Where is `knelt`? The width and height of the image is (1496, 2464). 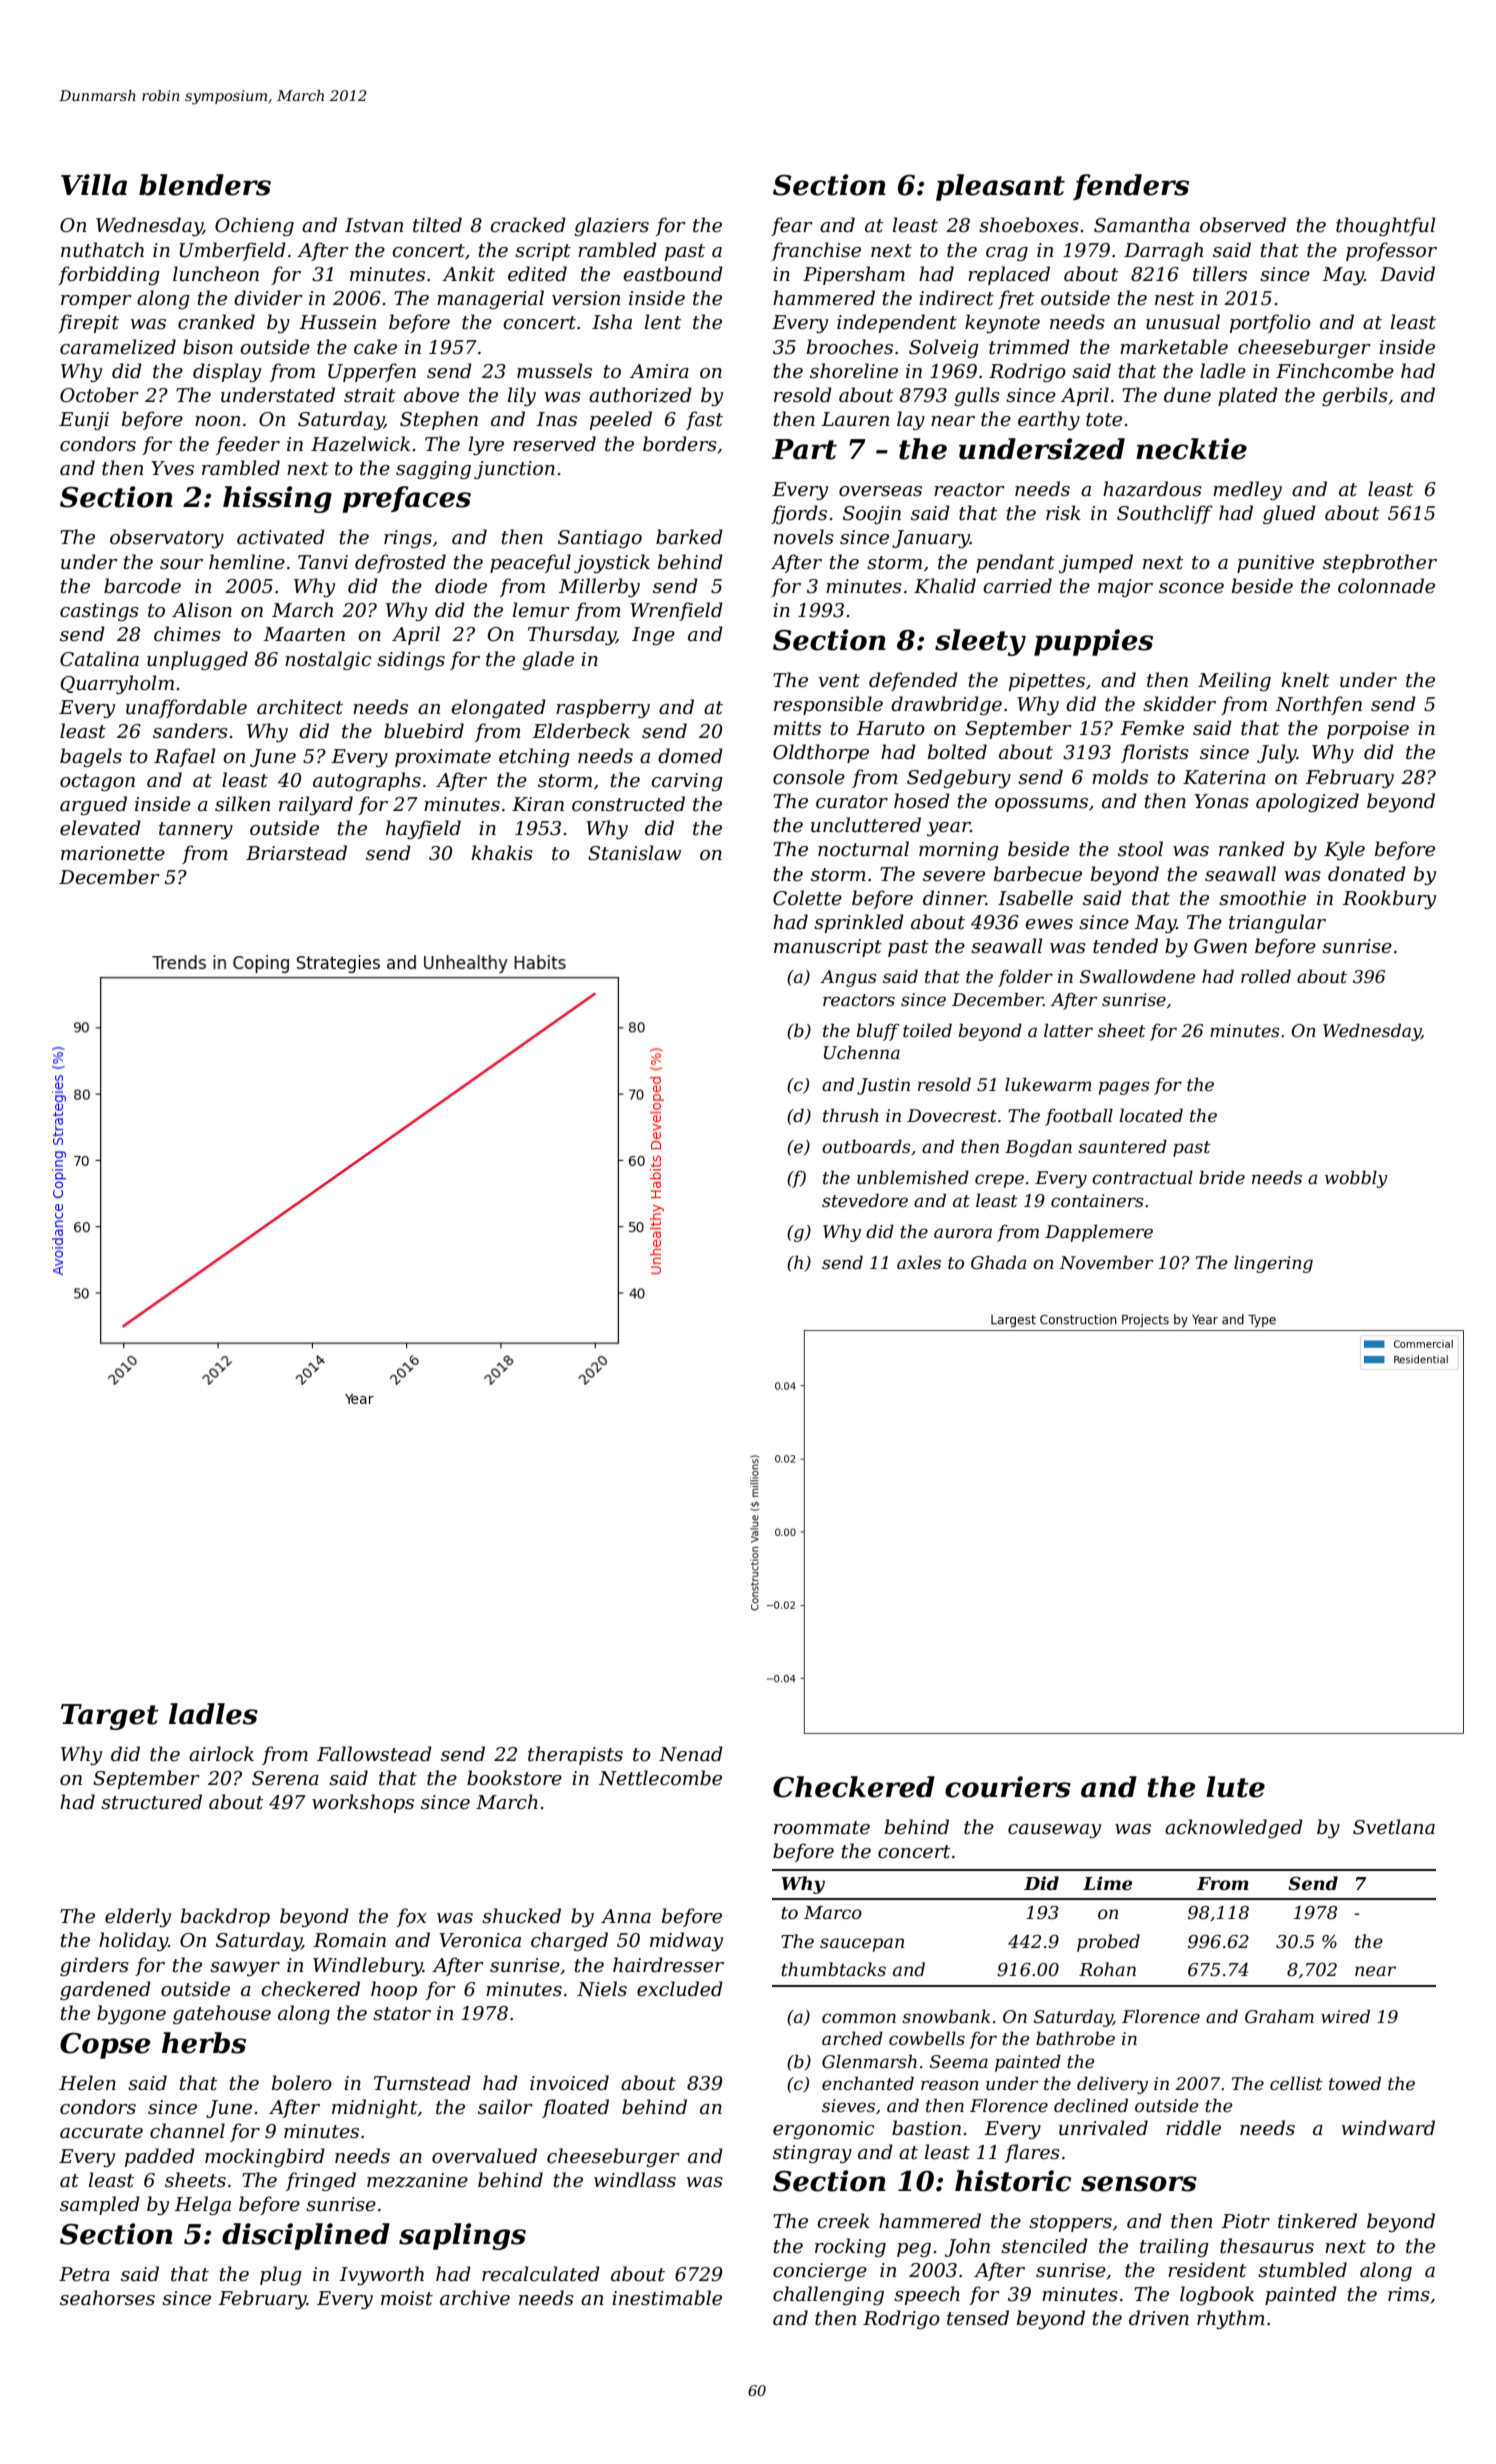 knelt is located at coordinates (1306, 680).
